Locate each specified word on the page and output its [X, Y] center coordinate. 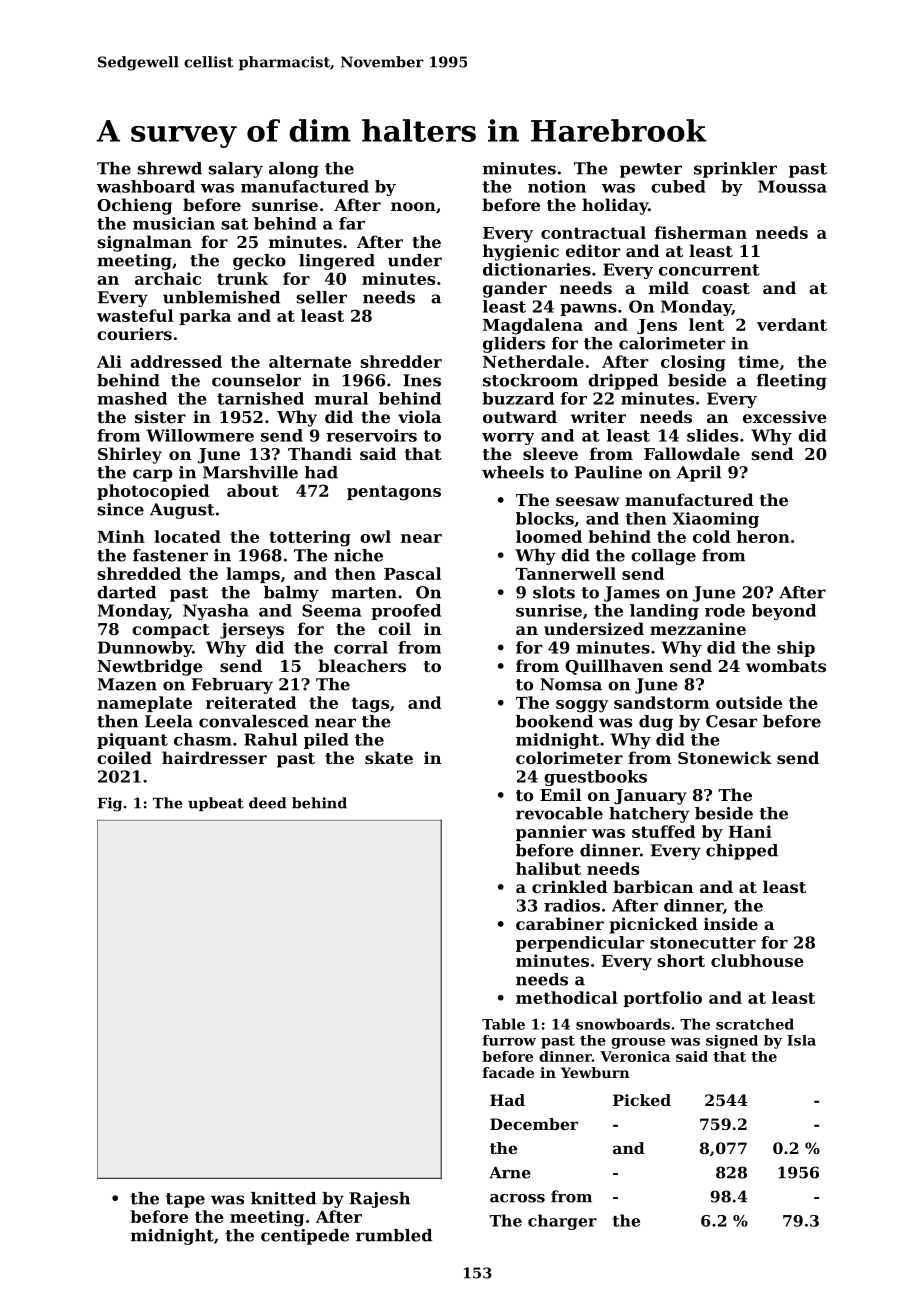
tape [185, 1200]
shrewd [170, 168]
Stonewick [725, 757]
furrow [509, 1040]
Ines [422, 380]
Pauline [608, 472]
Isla [801, 1040]
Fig [110, 804]
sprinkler [735, 170]
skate [389, 757]
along [294, 170]
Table [503, 1024]
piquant [132, 741]
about [253, 490]
